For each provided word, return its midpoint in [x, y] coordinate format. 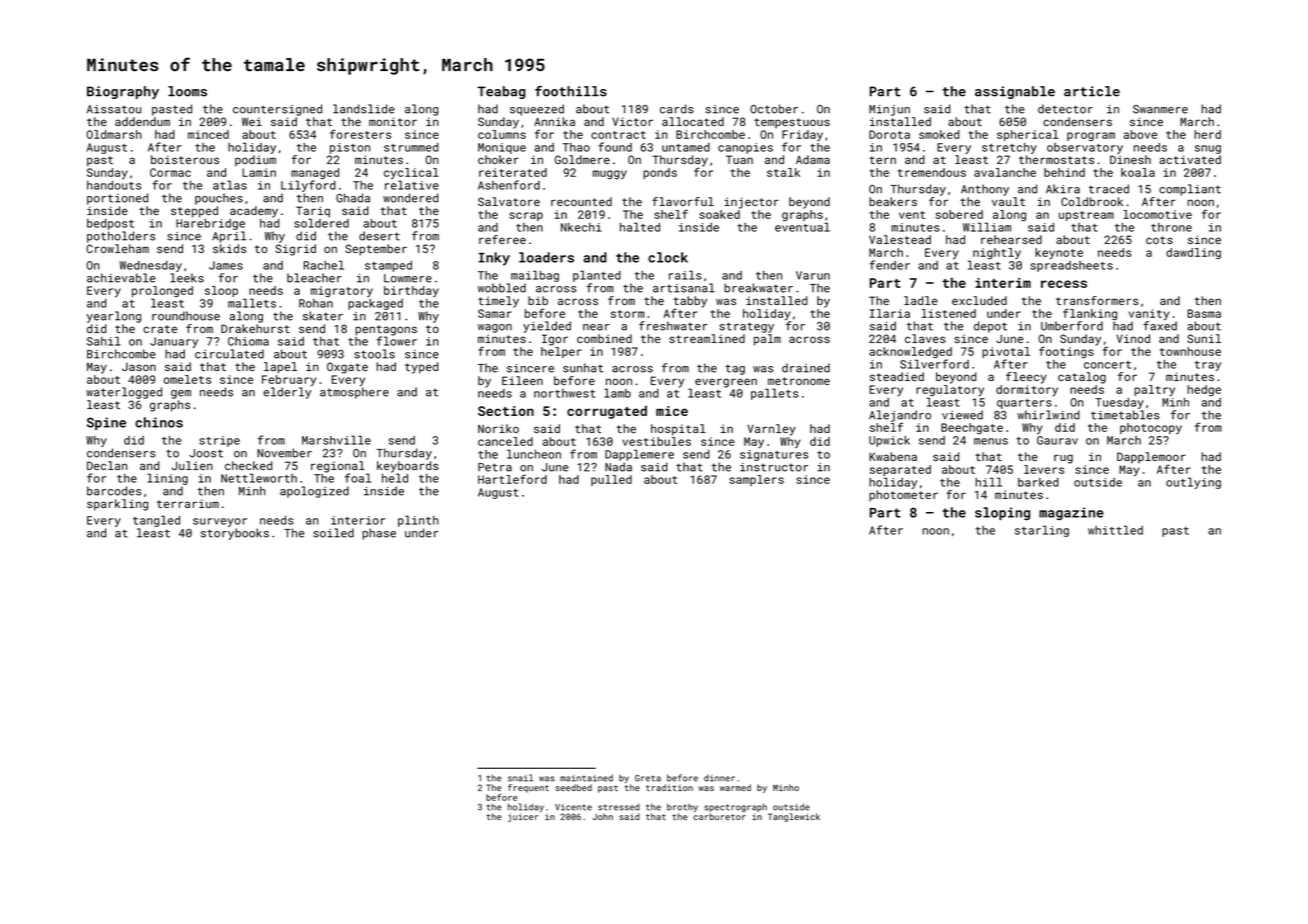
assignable [1015, 92]
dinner [719, 778]
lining [167, 479]
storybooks [235, 534]
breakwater [758, 288]
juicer [523, 817]
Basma [1204, 313]
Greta [648, 778]
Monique [502, 148]
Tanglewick [794, 817]
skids [229, 248]
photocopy [1151, 428]
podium [255, 161]
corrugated [607, 412]
